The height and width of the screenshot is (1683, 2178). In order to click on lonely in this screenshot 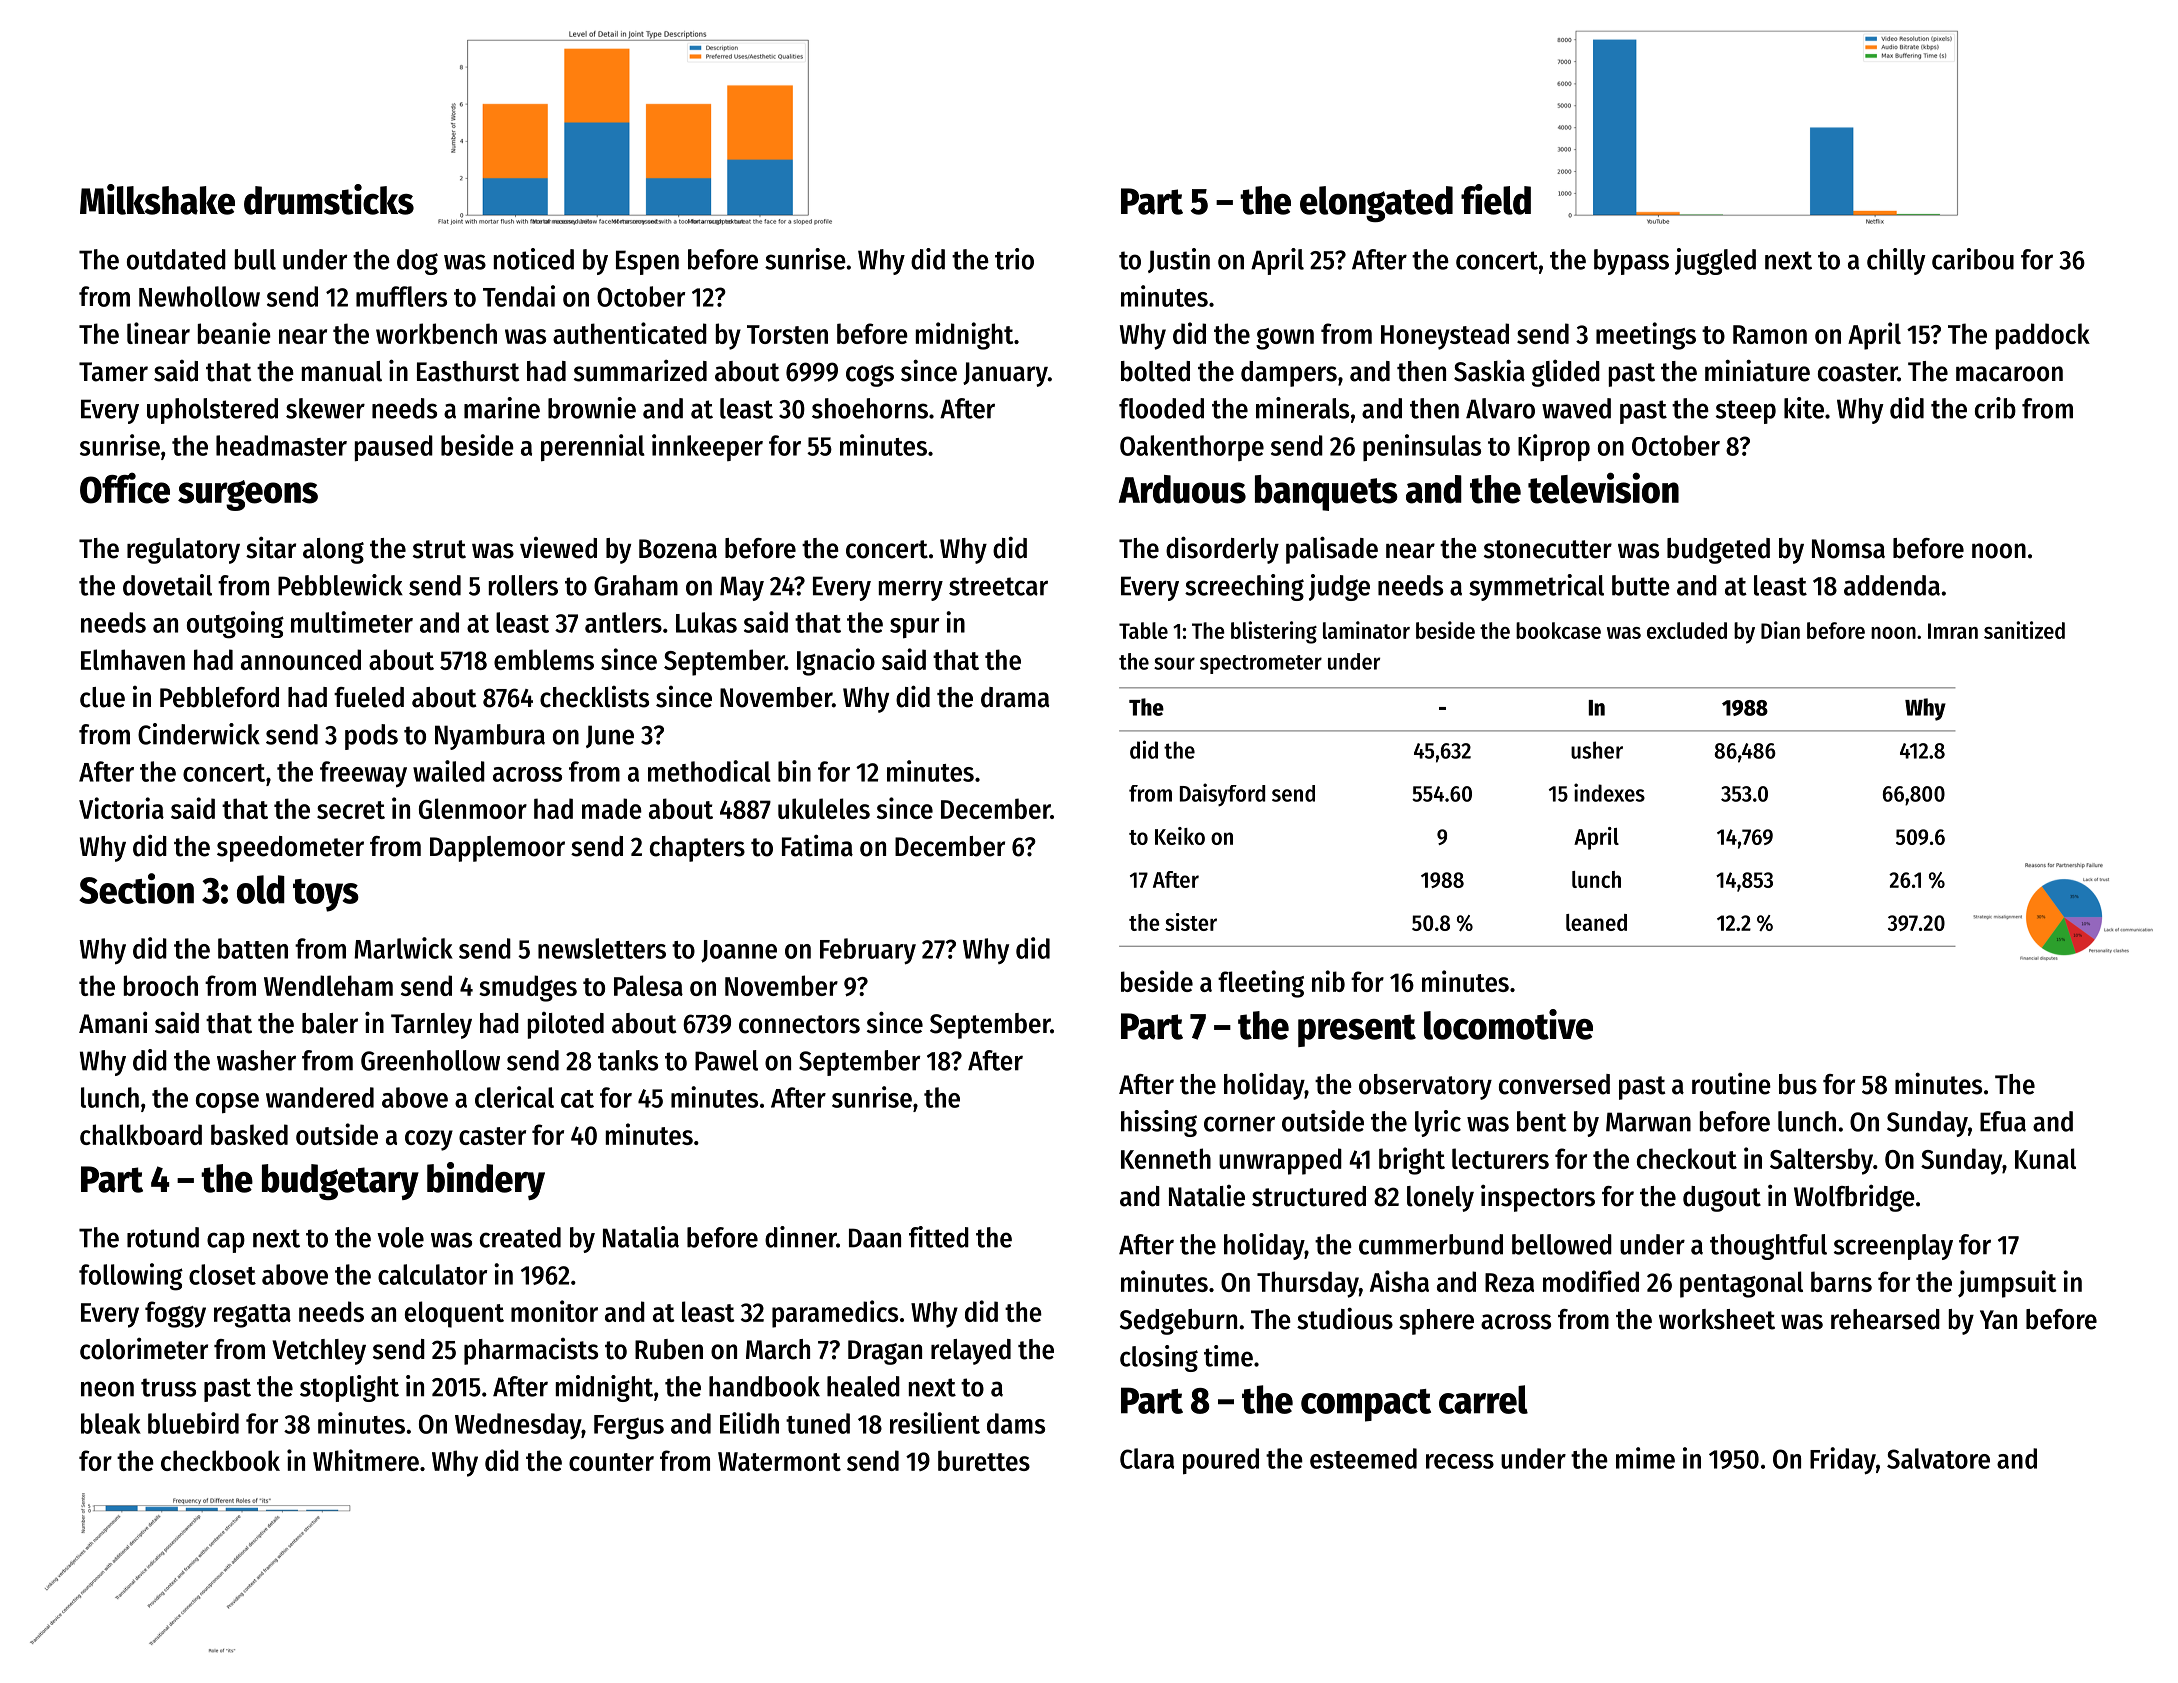, I will do `click(1440, 1199)`.
